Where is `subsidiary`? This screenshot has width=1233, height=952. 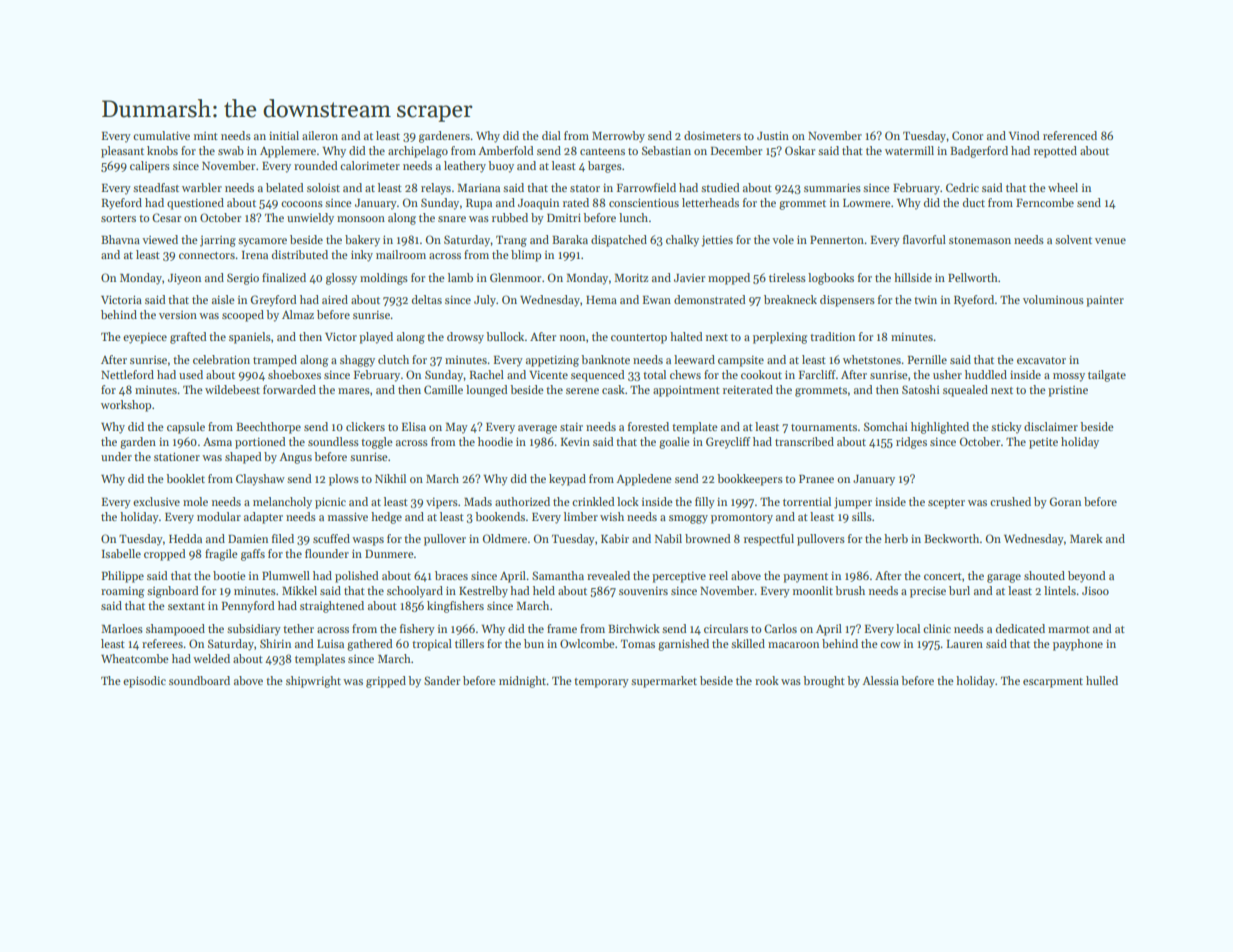 subsidiary is located at coordinates (254, 630).
